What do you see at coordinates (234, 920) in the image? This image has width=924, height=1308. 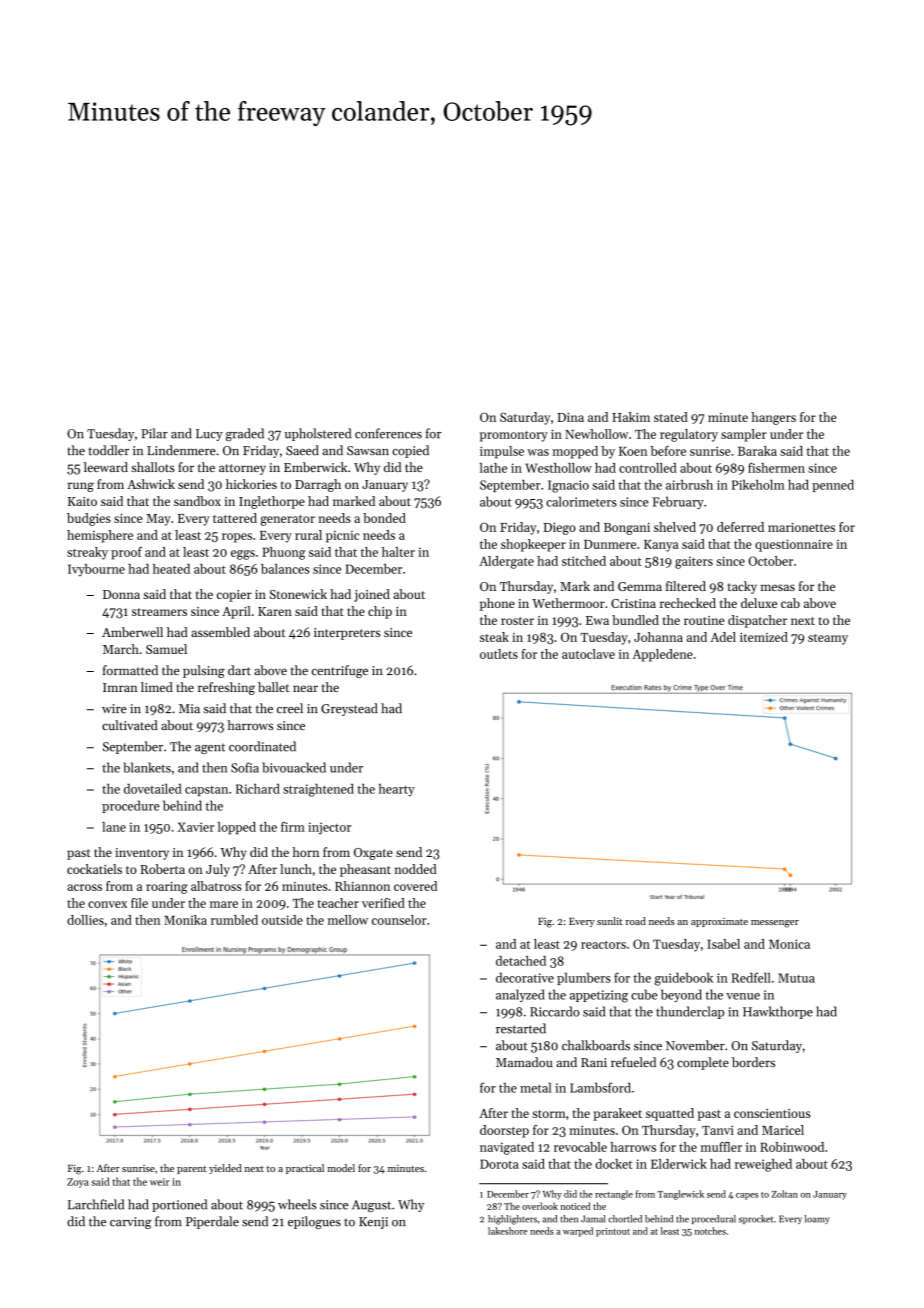 I see `rumbled` at bounding box center [234, 920].
